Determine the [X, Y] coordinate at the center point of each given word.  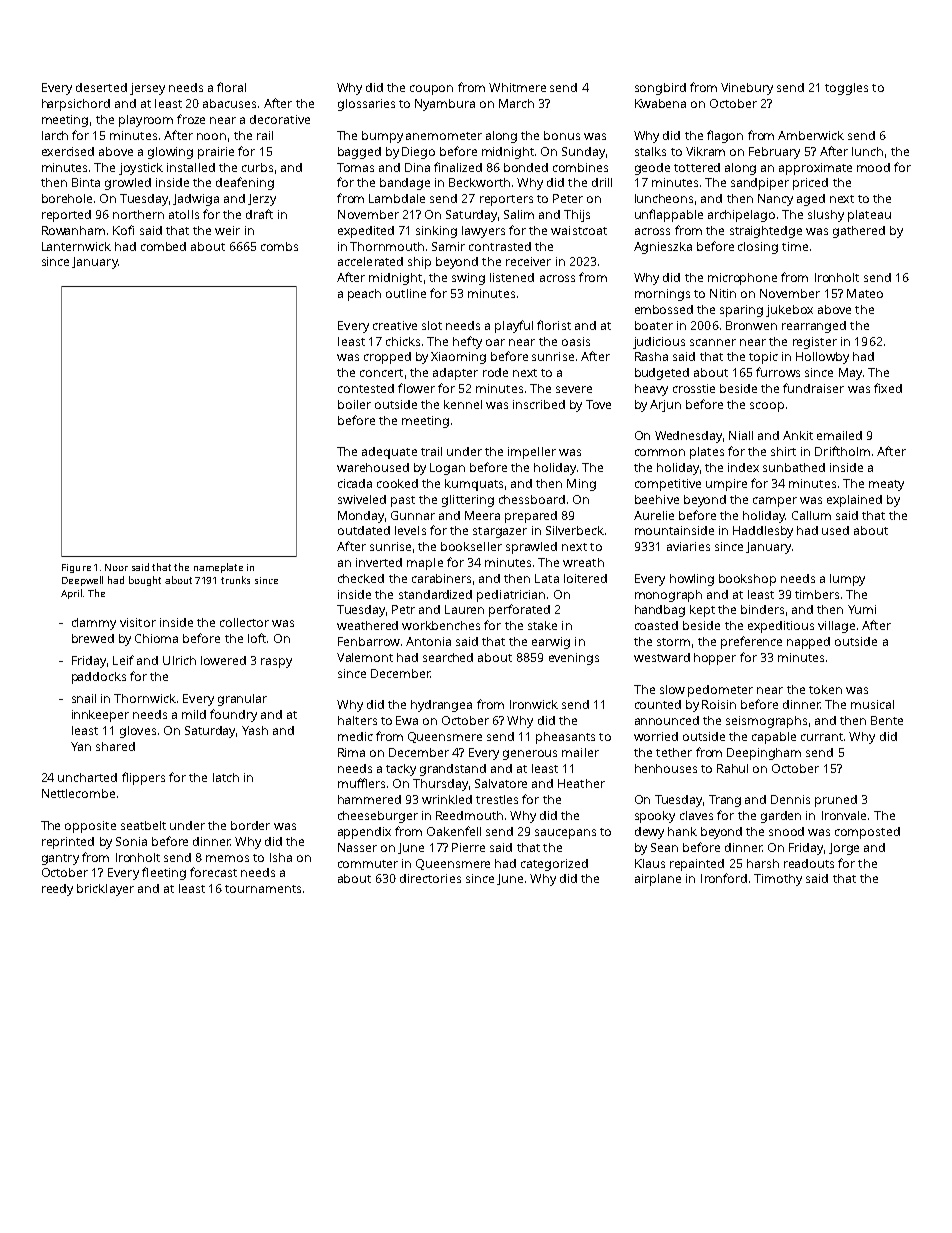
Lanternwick [76, 246]
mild [194, 714]
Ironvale [844, 815]
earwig [551, 643]
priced [810, 184]
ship [419, 263]
